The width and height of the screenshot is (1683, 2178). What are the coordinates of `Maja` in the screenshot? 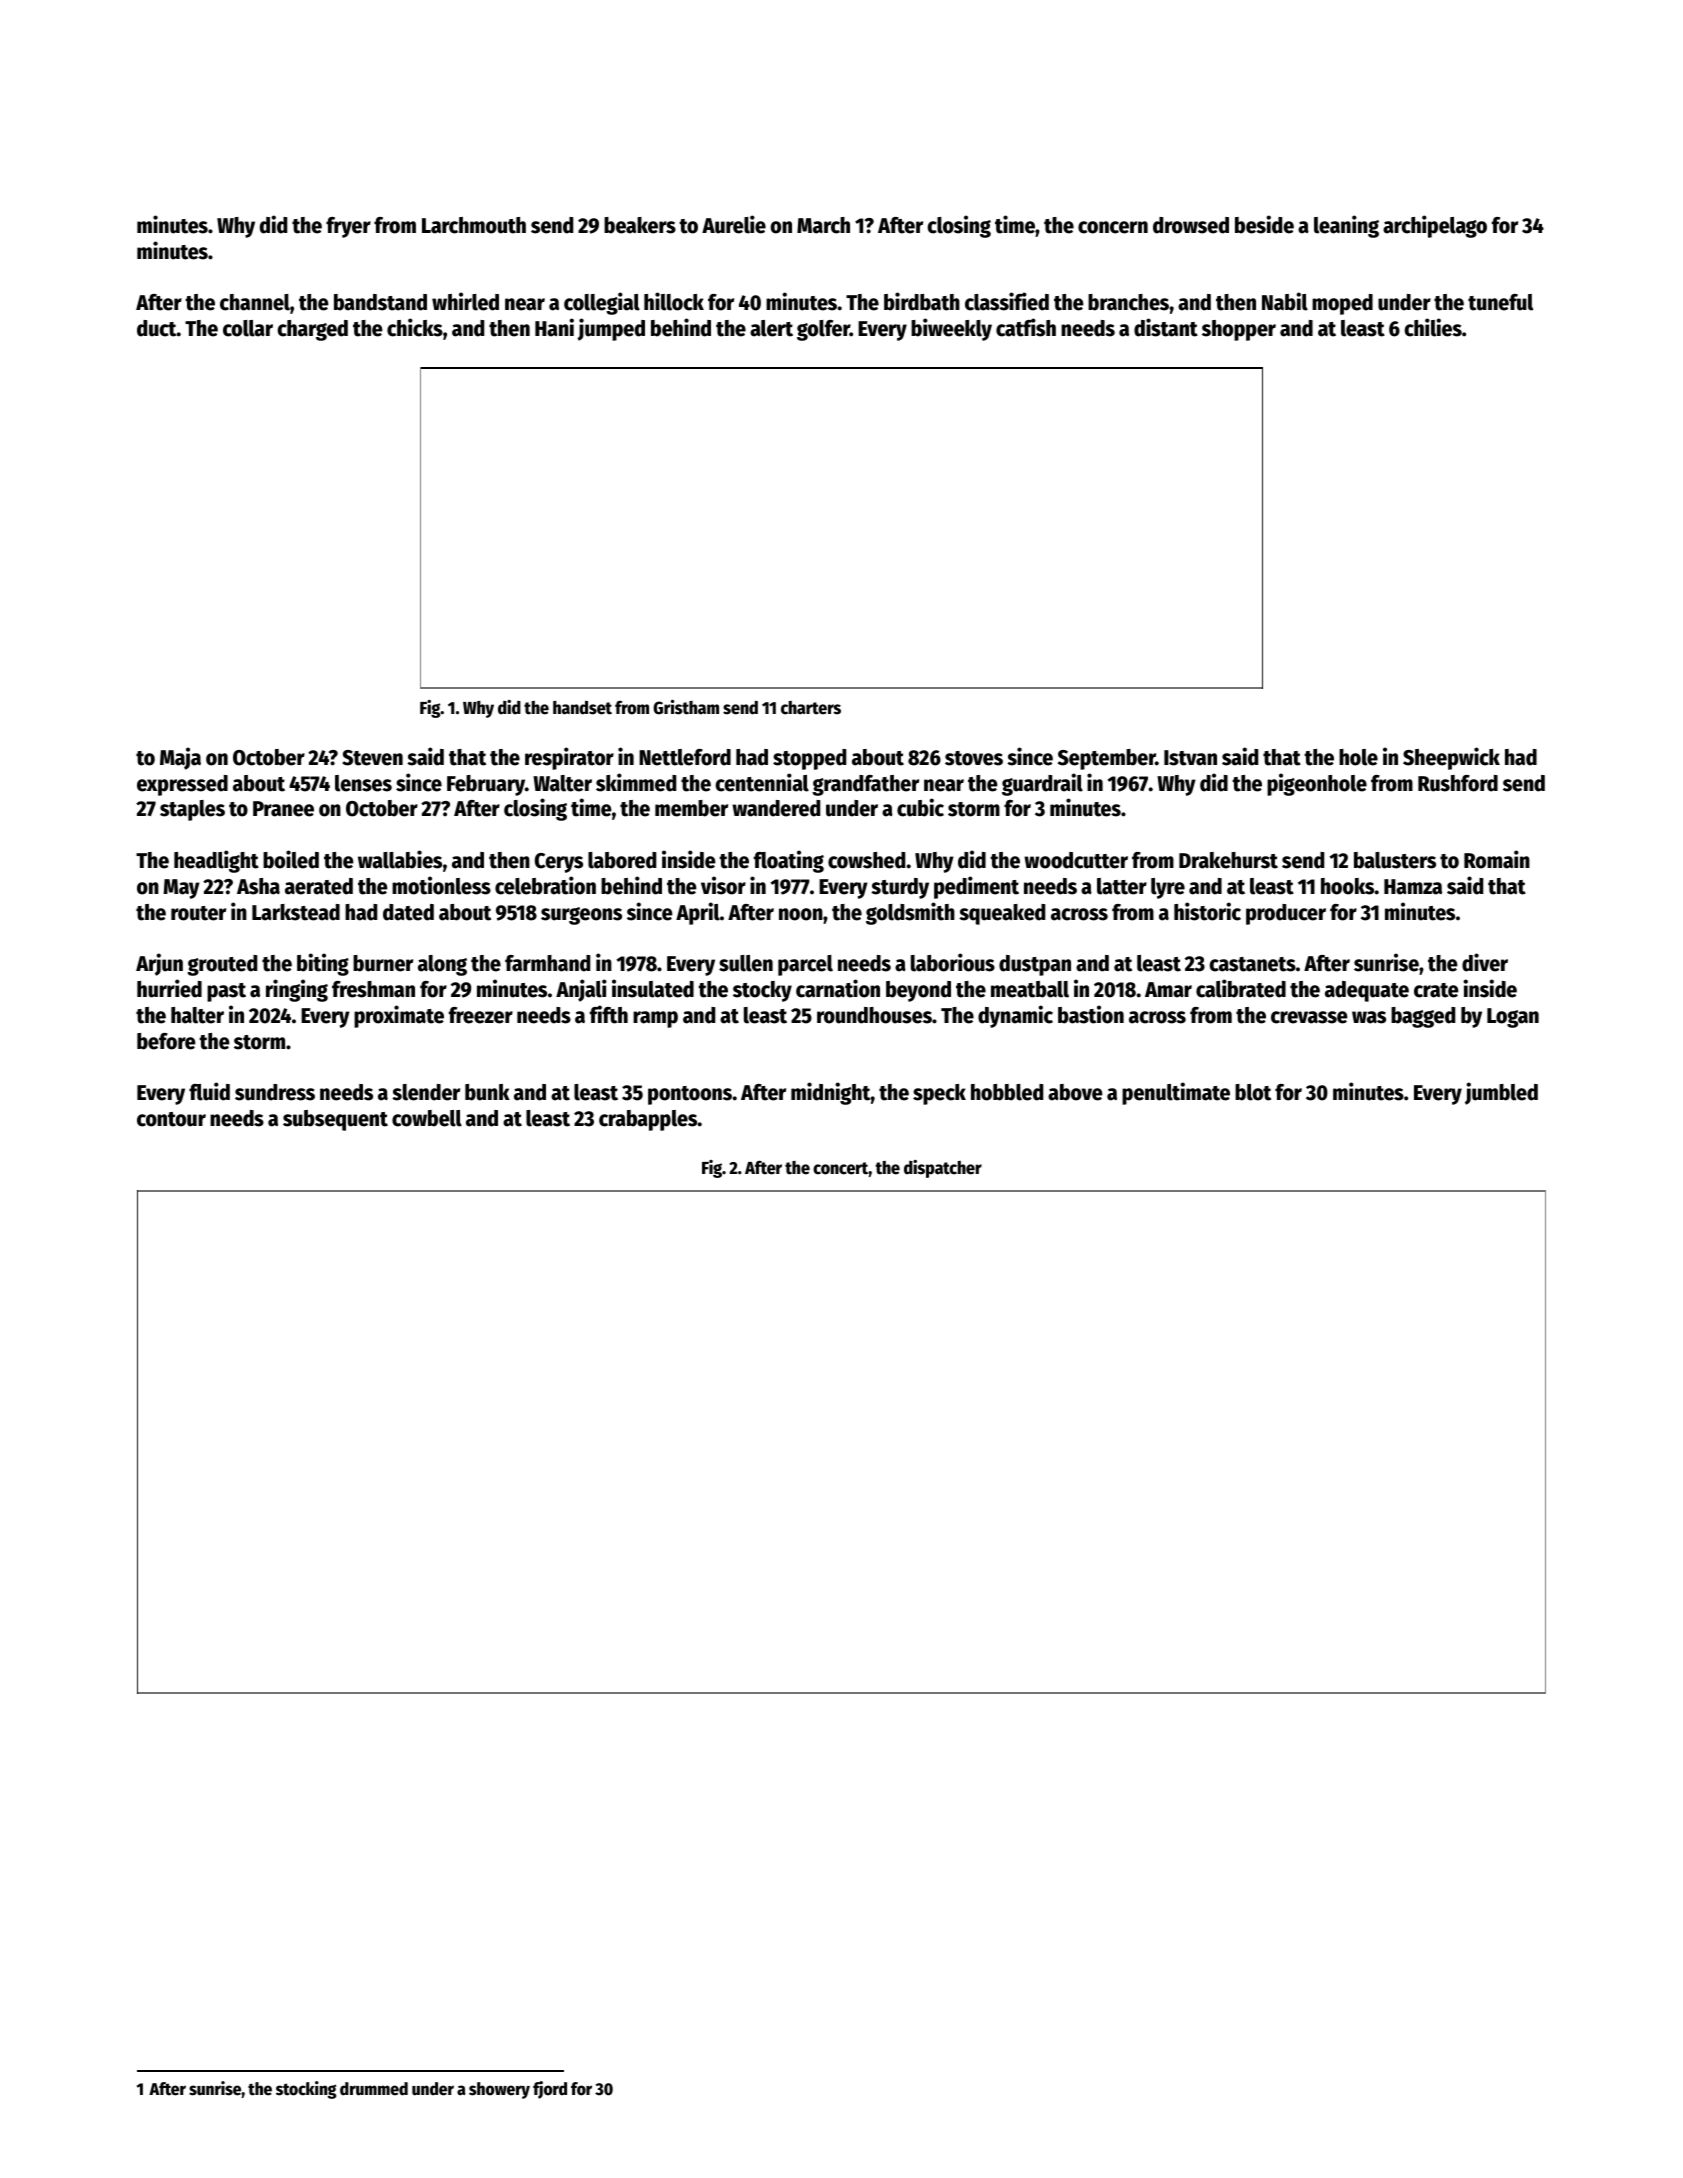 It's located at (180, 758).
